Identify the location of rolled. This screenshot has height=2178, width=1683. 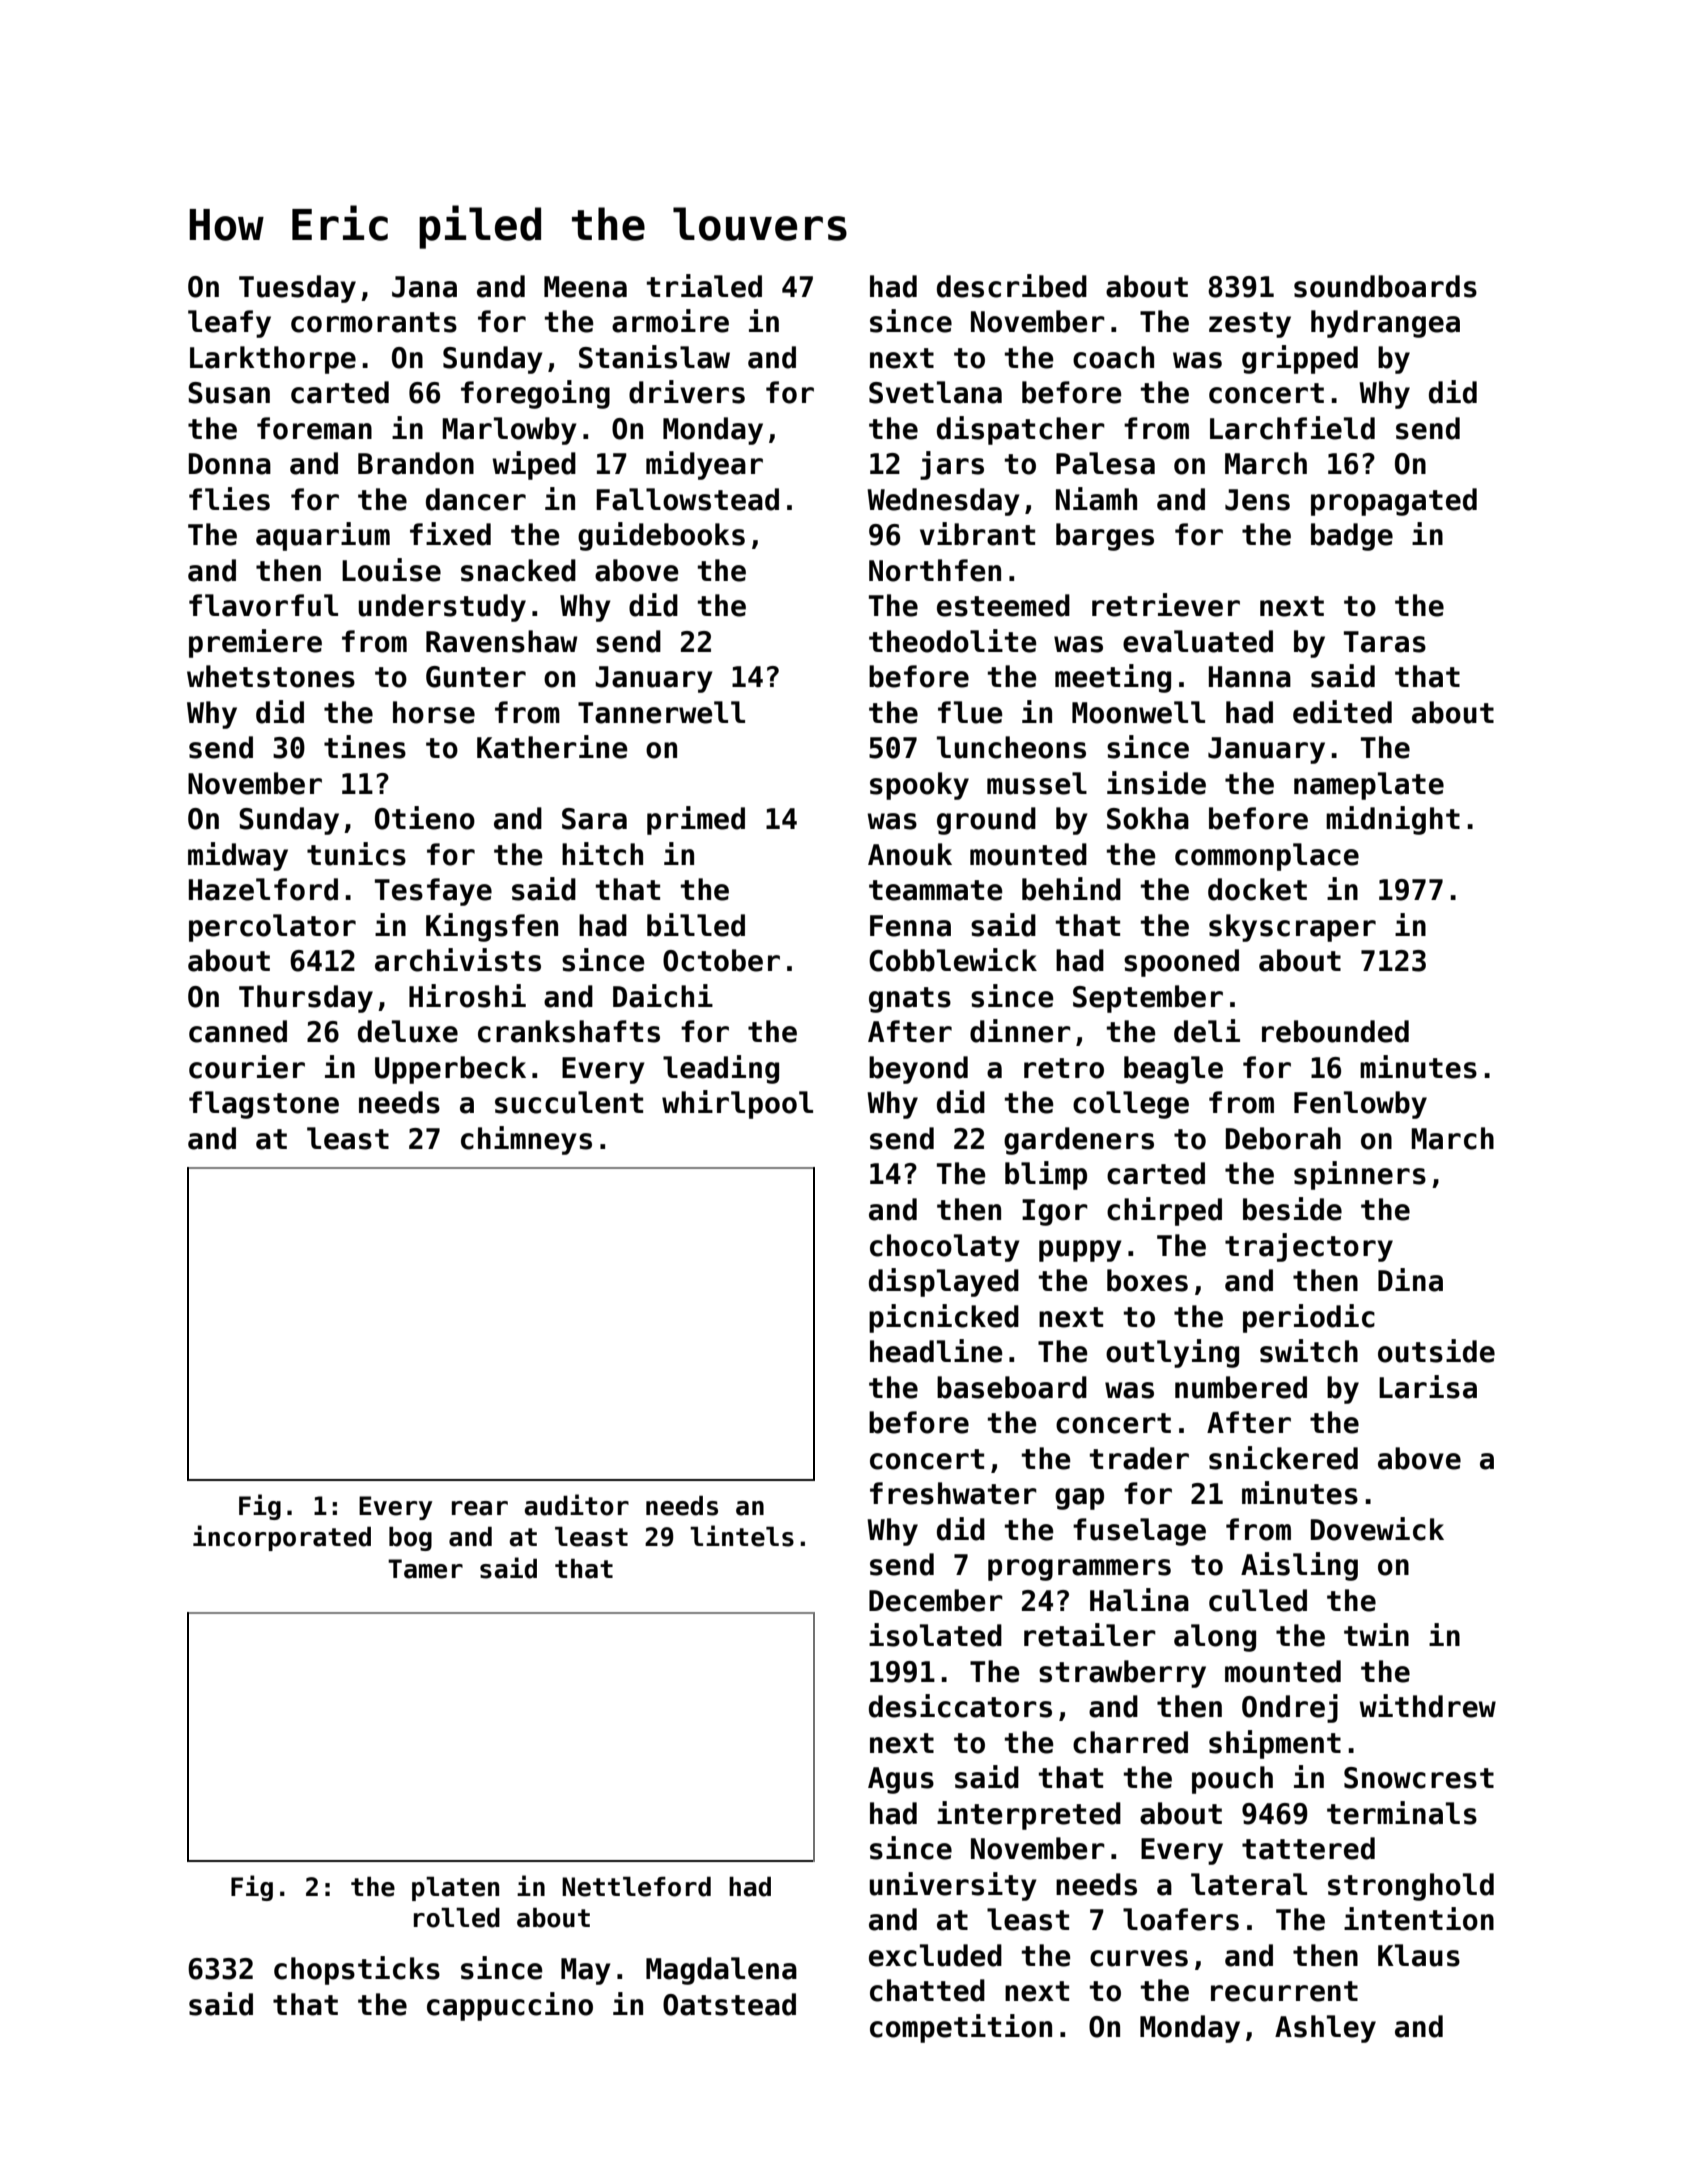
(457, 1918).
